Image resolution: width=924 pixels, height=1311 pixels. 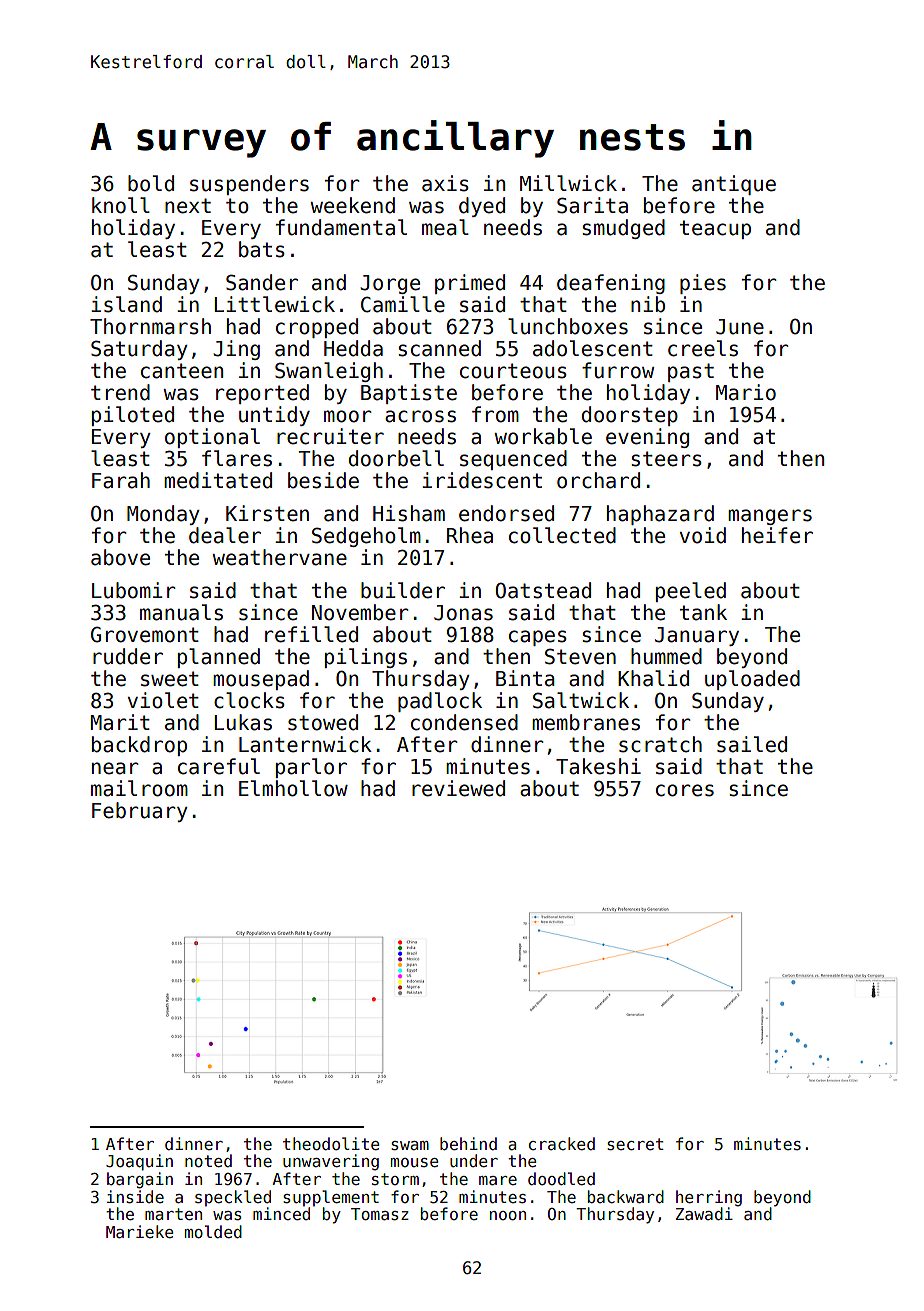 I want to click on violet, so click(x=163, y=700).
